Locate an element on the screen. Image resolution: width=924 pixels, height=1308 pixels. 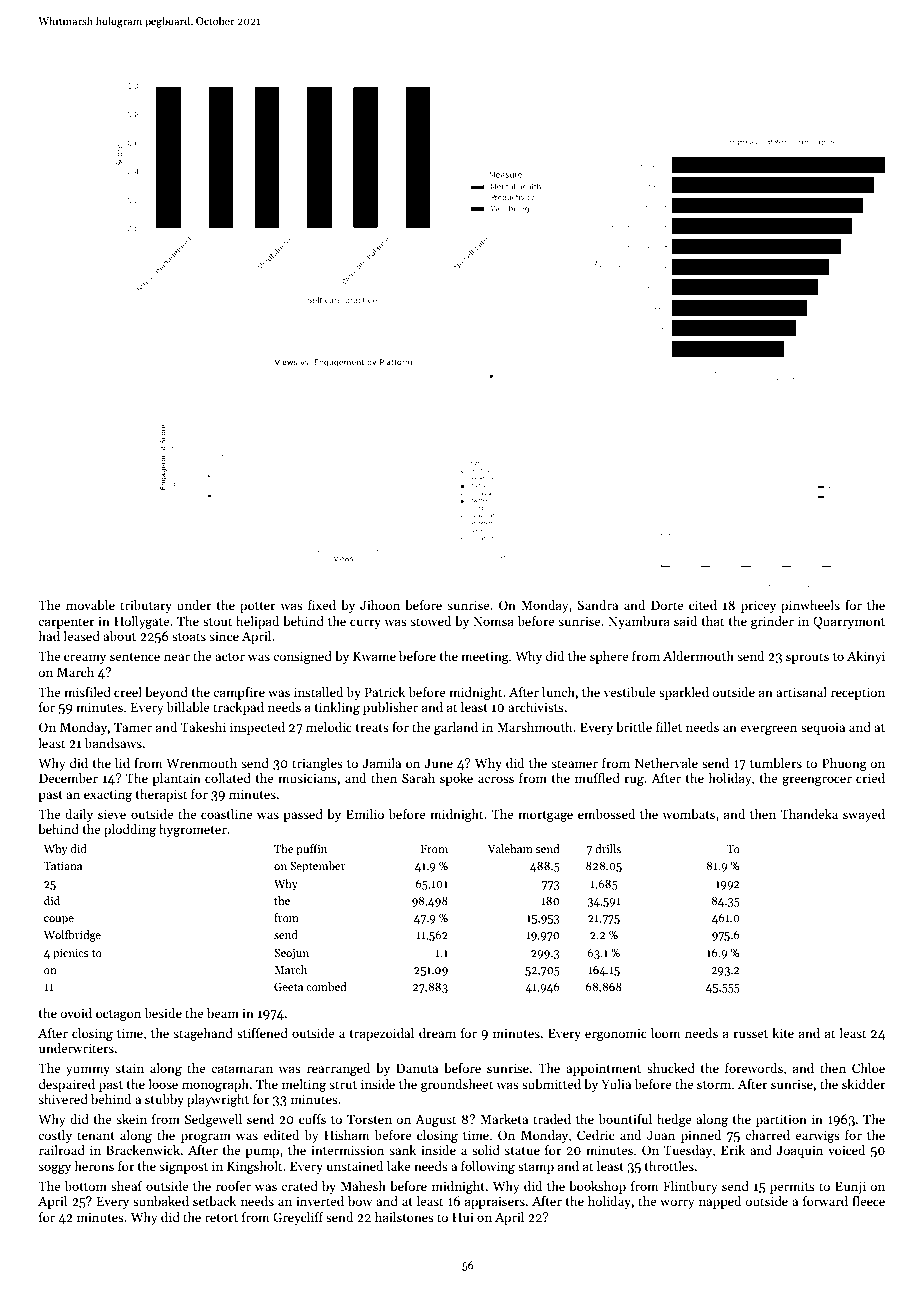
Jihoon is located at coordinates (380, 605).
